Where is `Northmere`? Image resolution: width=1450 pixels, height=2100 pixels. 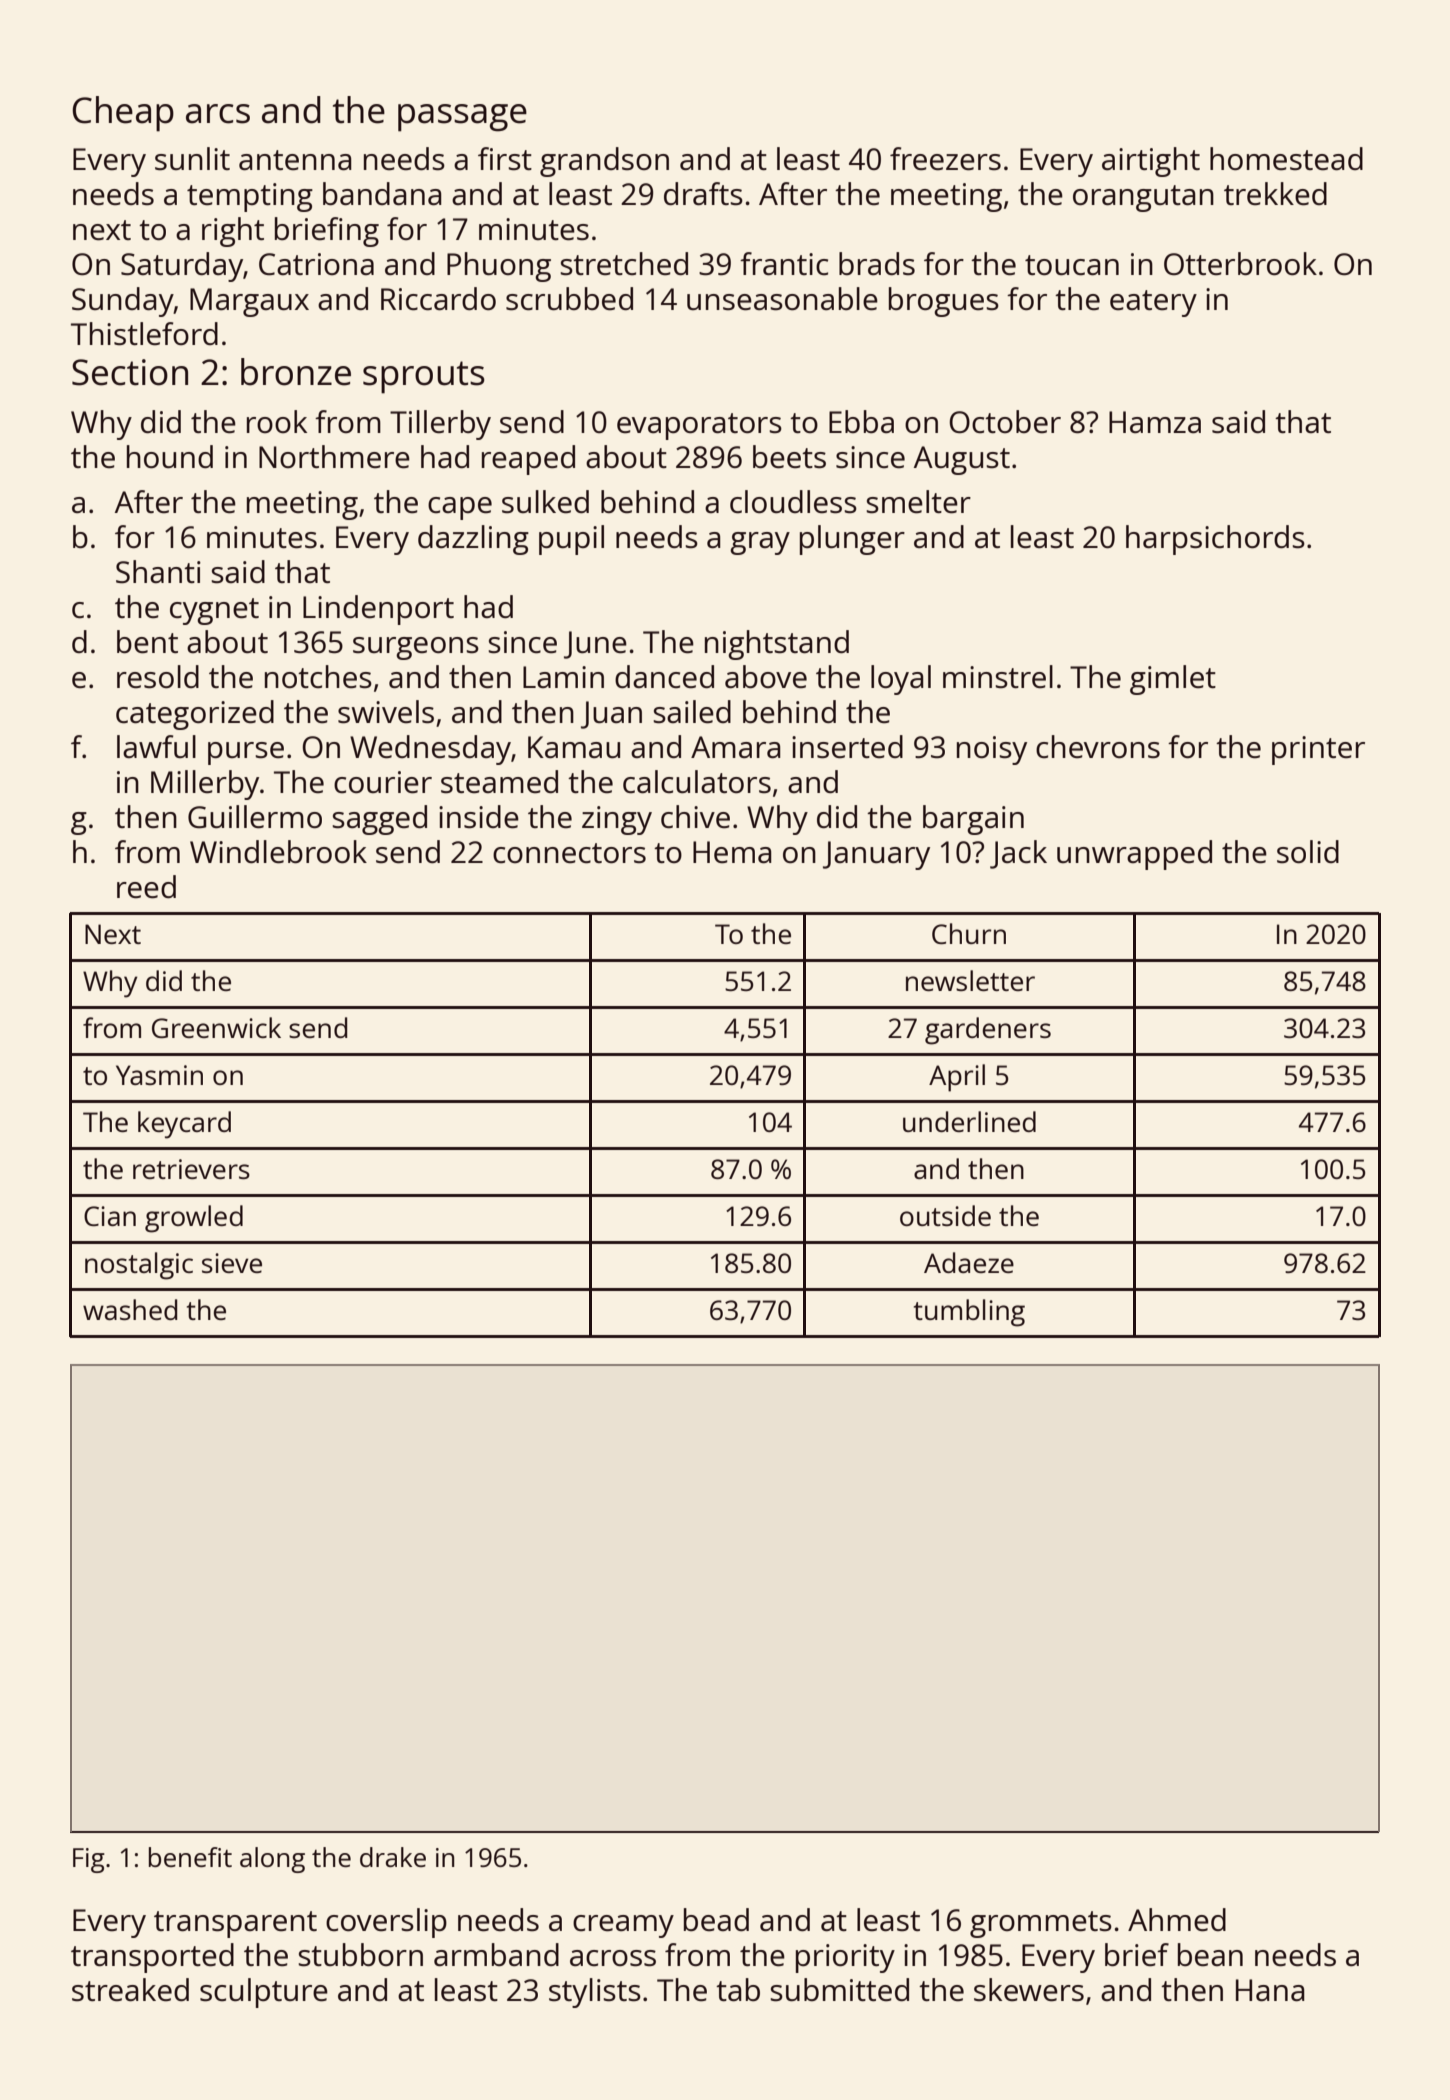 Northmere is located at coordinates (334, 457).
